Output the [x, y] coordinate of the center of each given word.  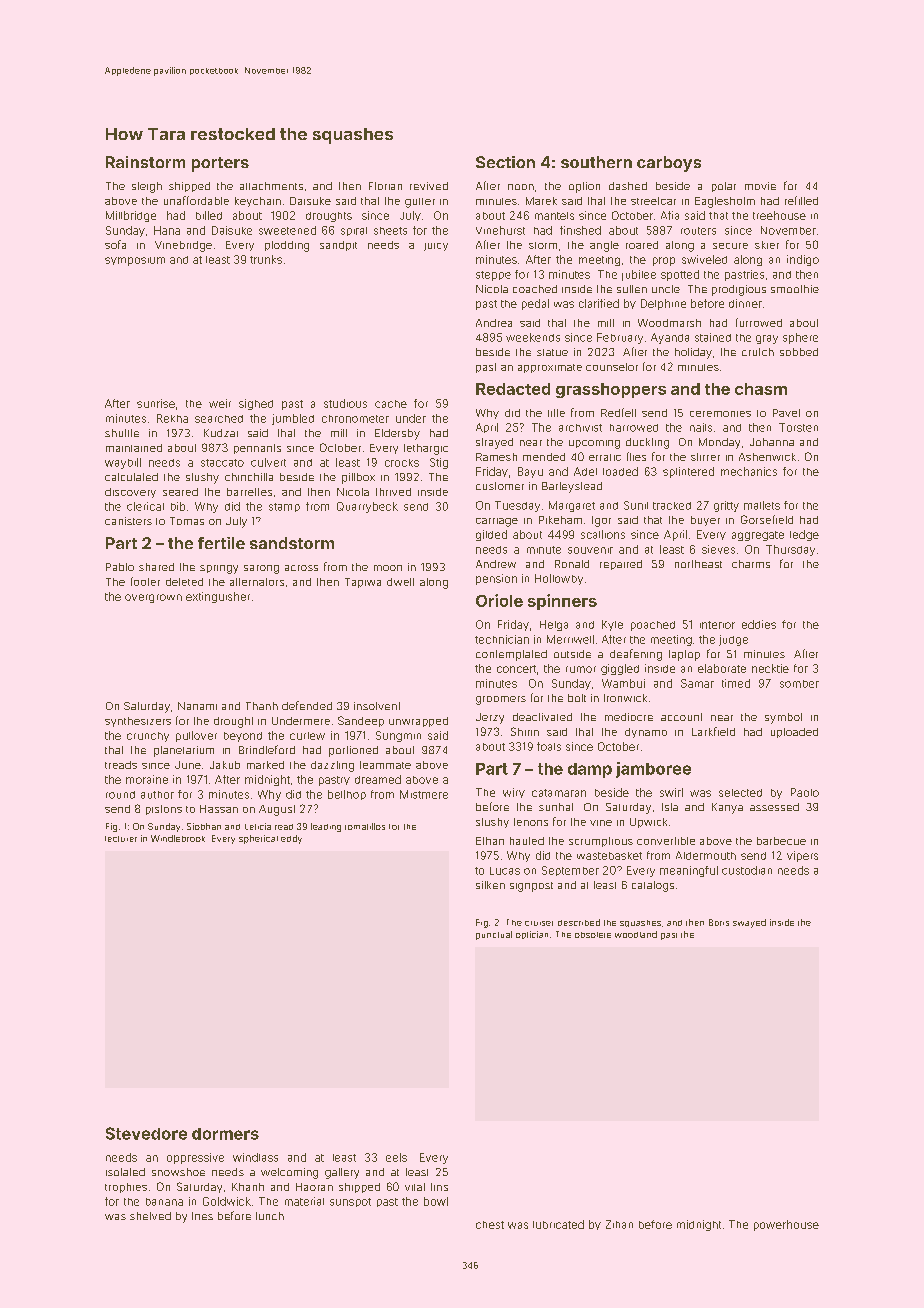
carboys [669, 164]
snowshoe [178, 1172]
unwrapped [418, 722]
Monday [719, 443]
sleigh [147, 187]
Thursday [790, 550]
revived [429, 186]
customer [500, 486]
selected [740, 793]
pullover [196, 736]
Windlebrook [178, 838]
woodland [636, 934]
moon [388, 568]
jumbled [293, 419]
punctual [494, 935]
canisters [128, 521]
